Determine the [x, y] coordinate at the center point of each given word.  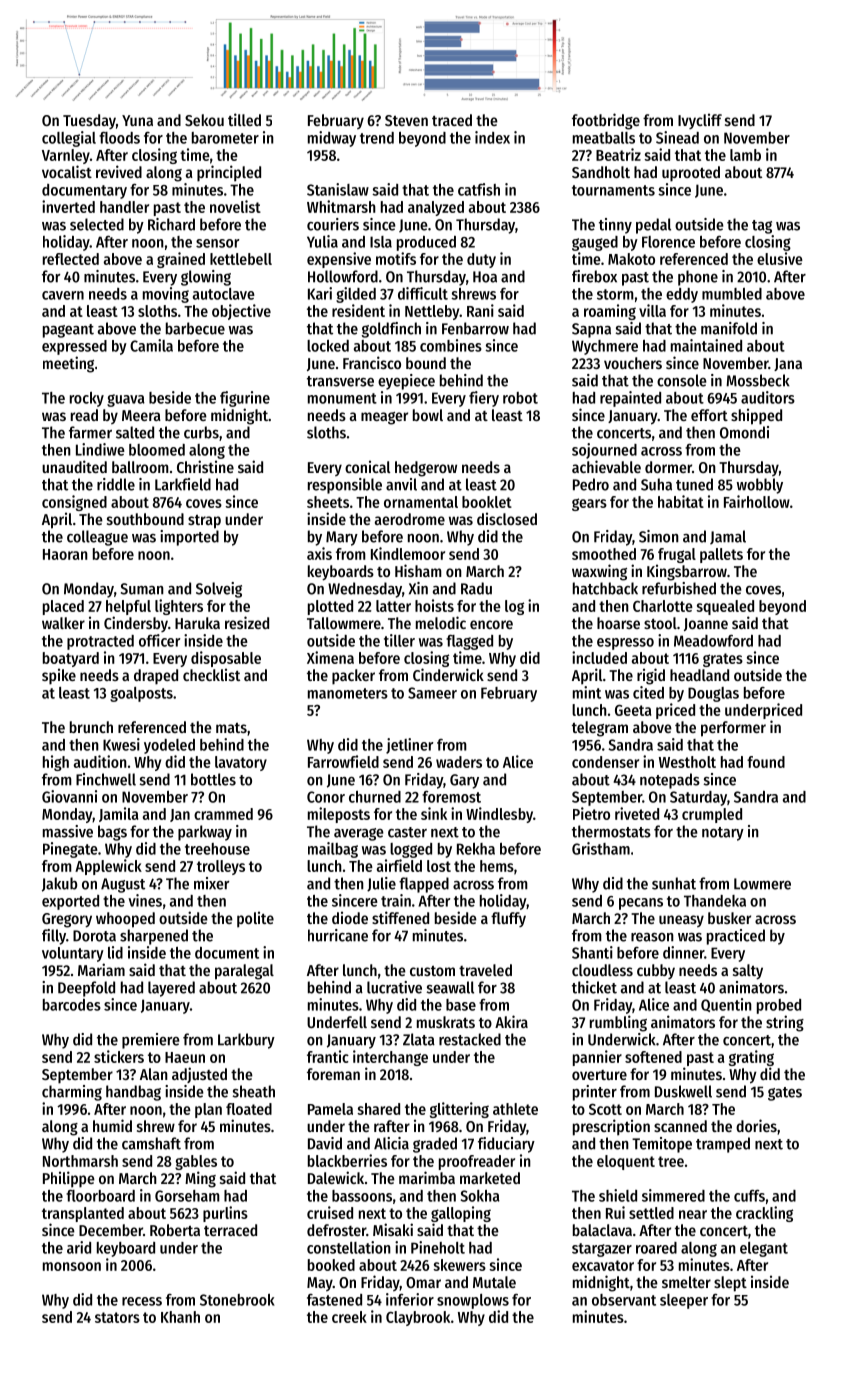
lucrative [394, 987]
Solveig [219, 590]
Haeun [185, 1057]
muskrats [446, 1022]
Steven [406, 120]
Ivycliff [700, 121]
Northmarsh [80, 1161]
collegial [69, 139]
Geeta [633, 710]
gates [785, 1094]
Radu [476, 588]
